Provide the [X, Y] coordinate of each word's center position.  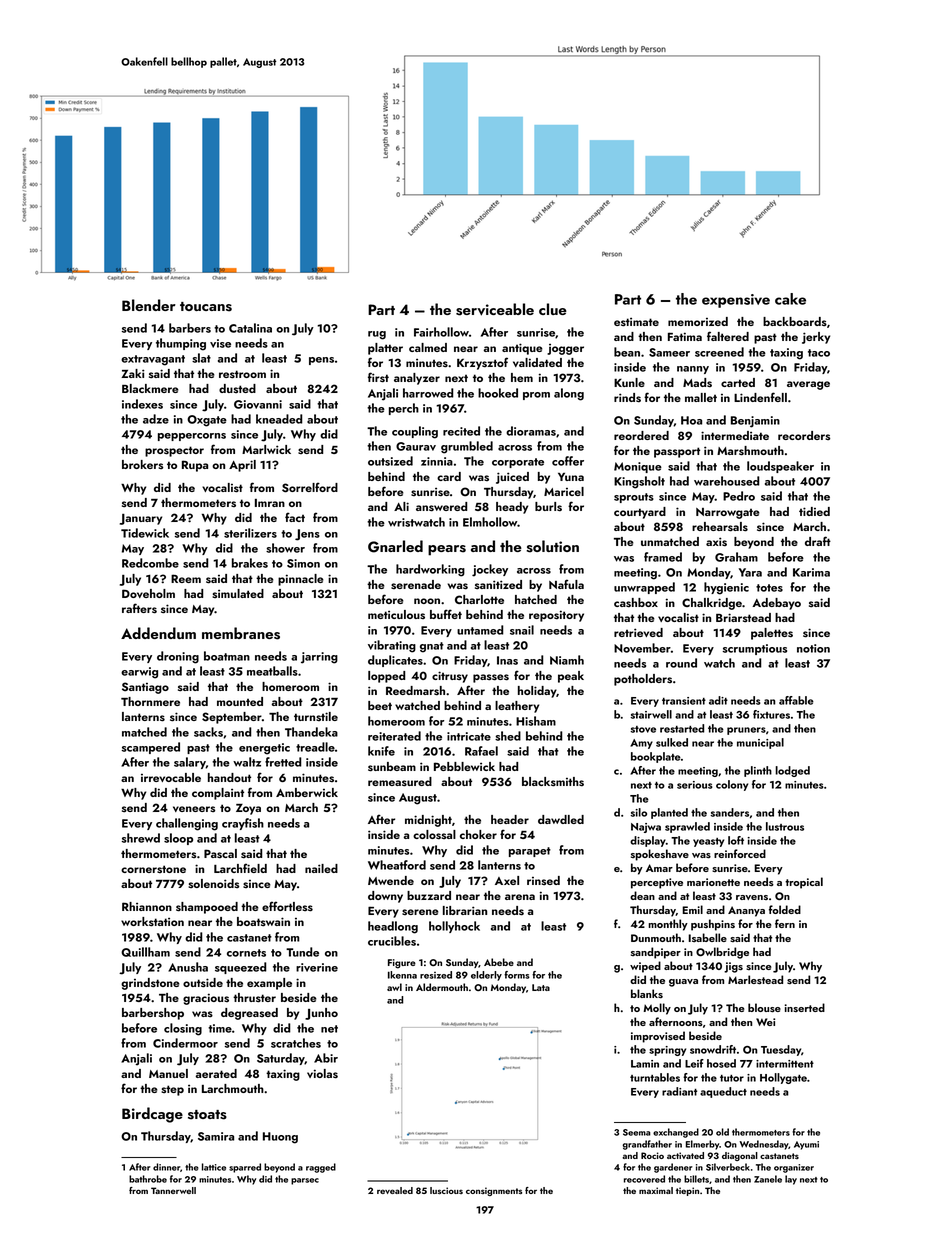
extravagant [153, 360]
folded [785, 909]
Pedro [739, 496]
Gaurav [416, 446]
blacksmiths [553, 782]
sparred [245, 1168]
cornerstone [153, 869]
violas [322, 1074]
